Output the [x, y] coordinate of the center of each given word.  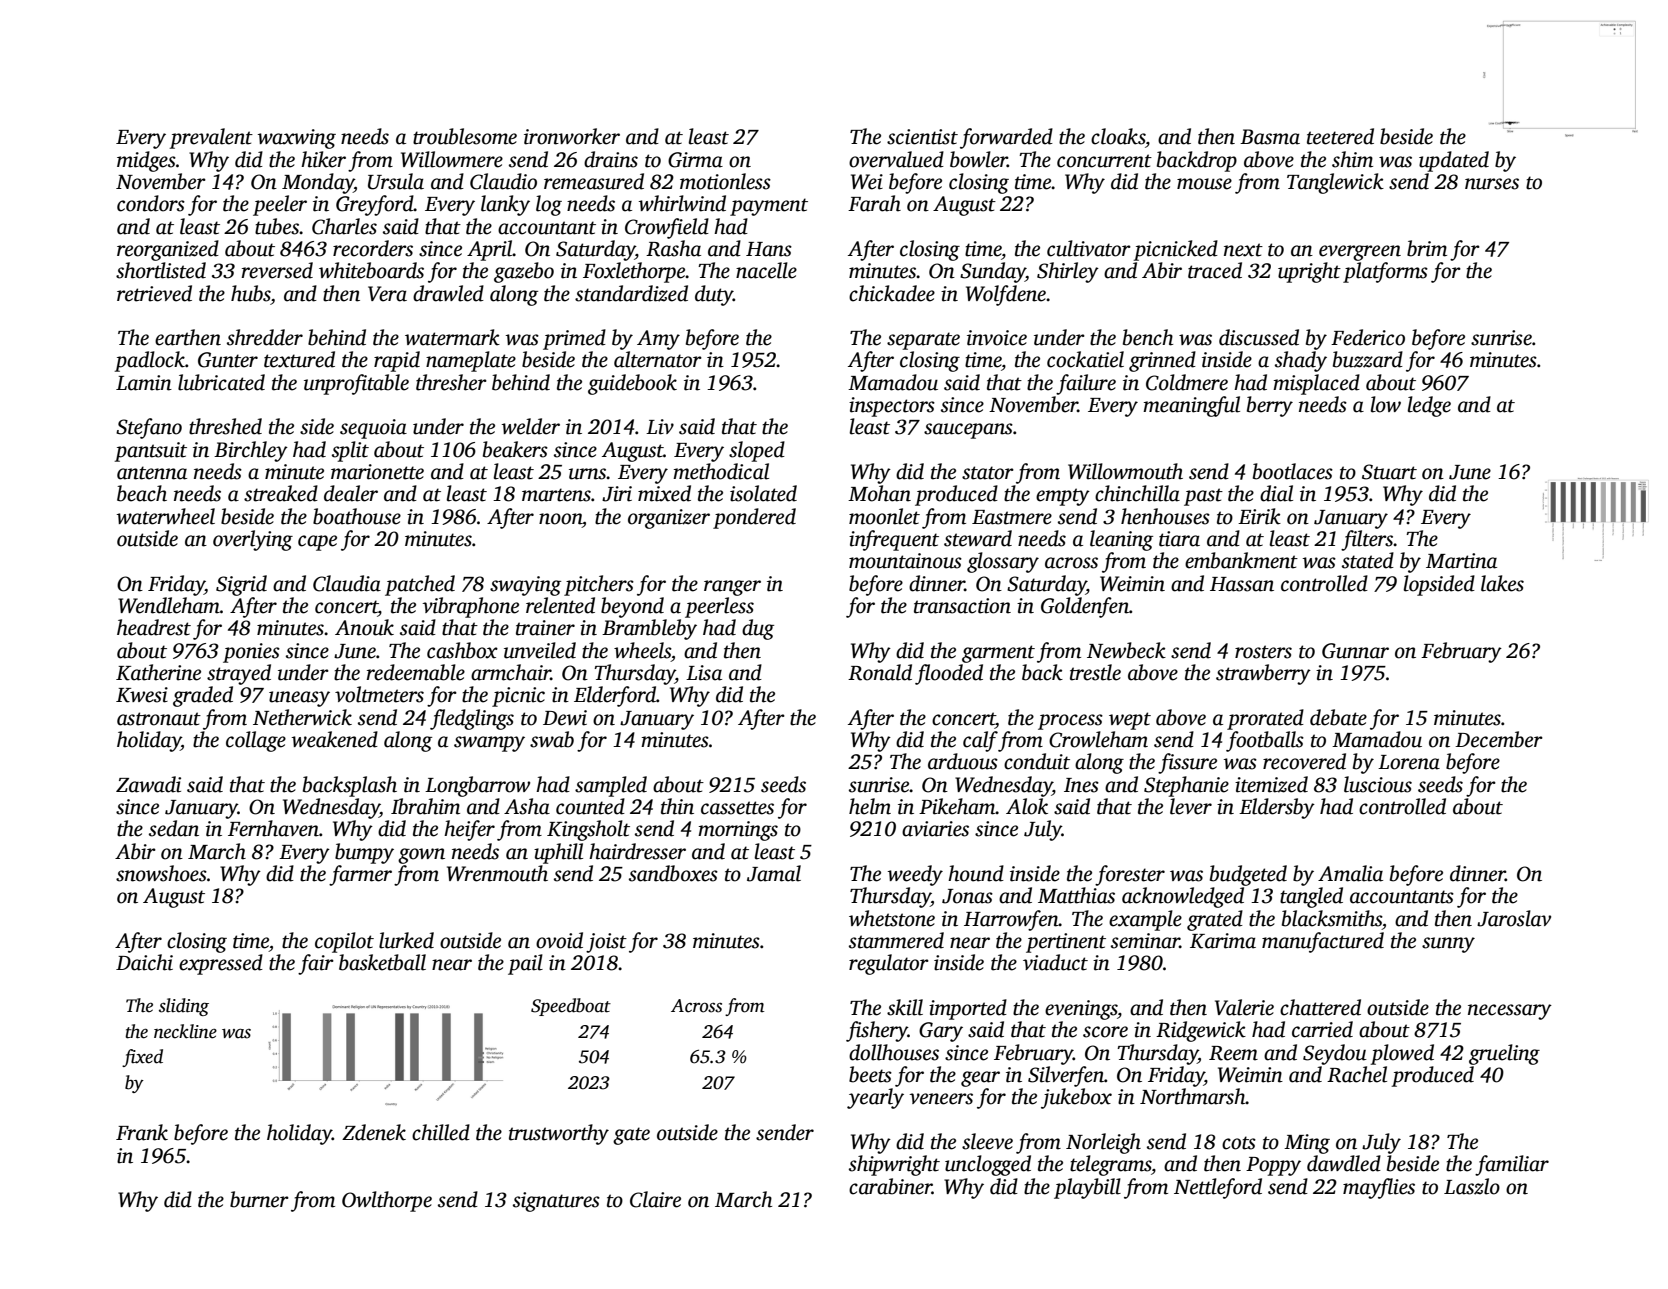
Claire [655, 1199]
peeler [280, 205]
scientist [922, 137]
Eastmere [1012, 517]
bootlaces [1293, 471]
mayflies [1379, 1188]
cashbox [462, 650]
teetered [1340, 136]
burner [259, 1199]
